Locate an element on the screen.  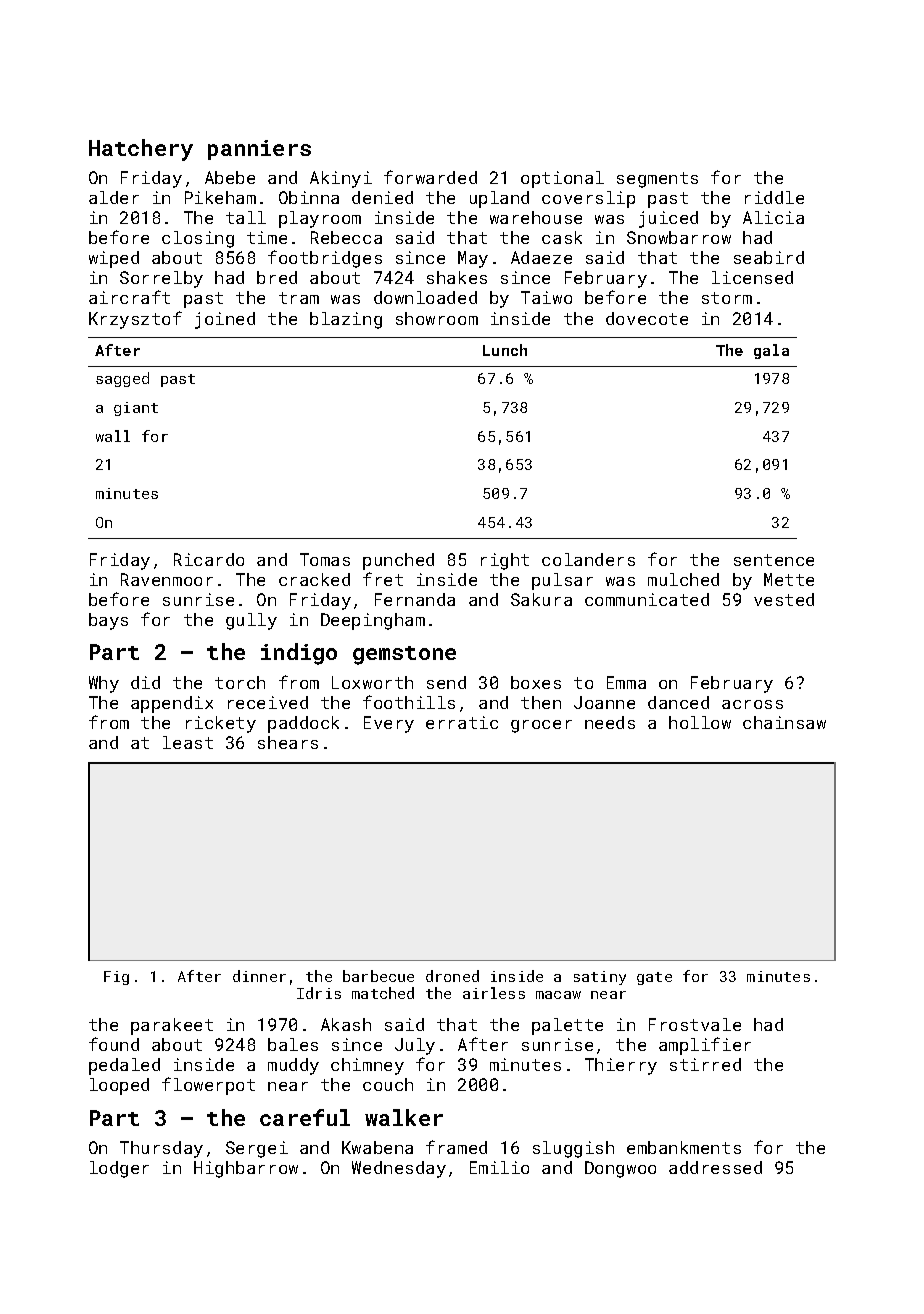
riddle is located at coordinates (774, 197).
